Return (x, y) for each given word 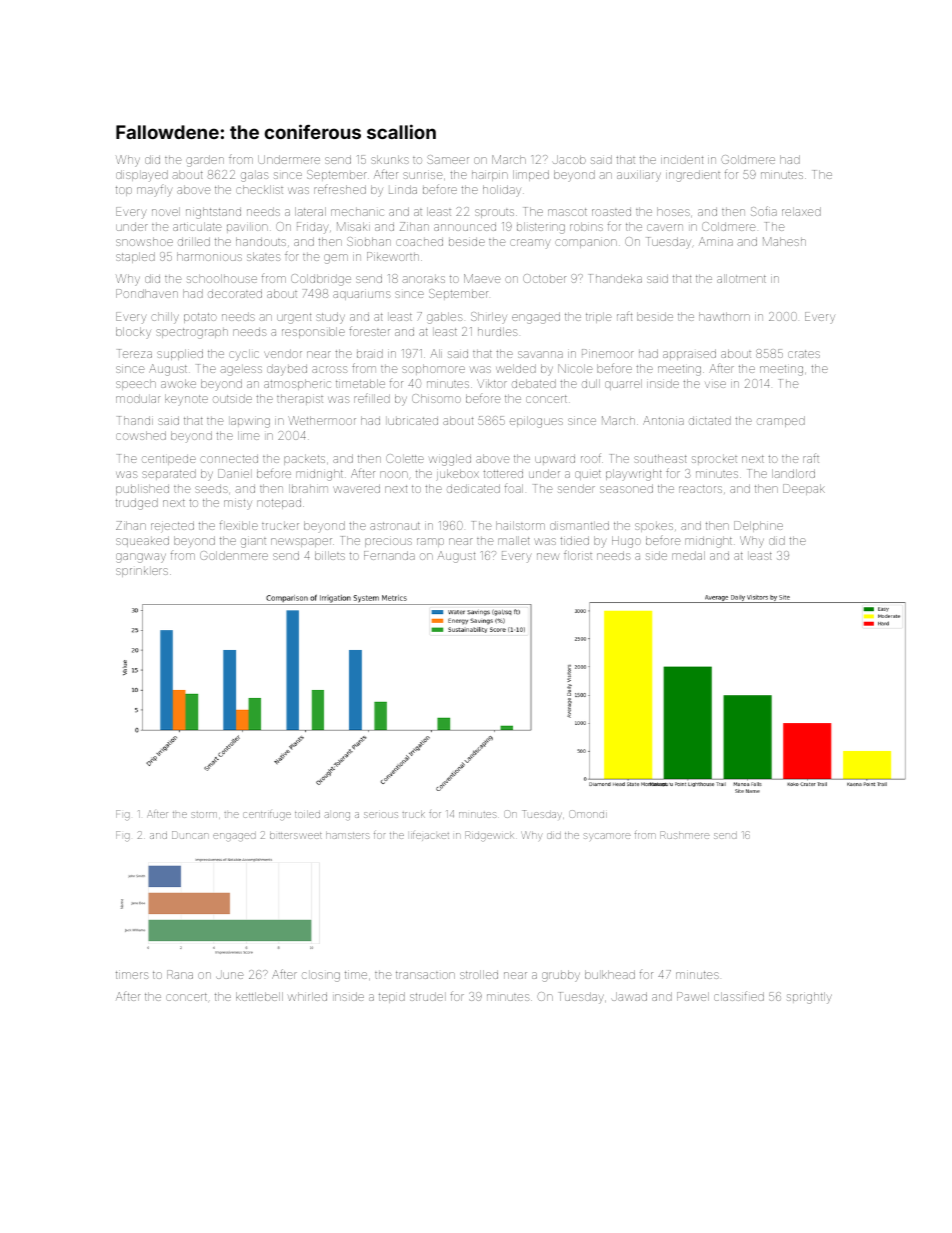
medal (688, 555)
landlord (793, 473)
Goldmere (748, 159)
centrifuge (267, 815)
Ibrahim (308, 488)
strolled (479, 974)
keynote (186, 400)
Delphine (758, 526)
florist (578, 555)
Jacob (569, 159)
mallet (514, 540)
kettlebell (259, 996)
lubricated (413, 420)
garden (205, 161)
